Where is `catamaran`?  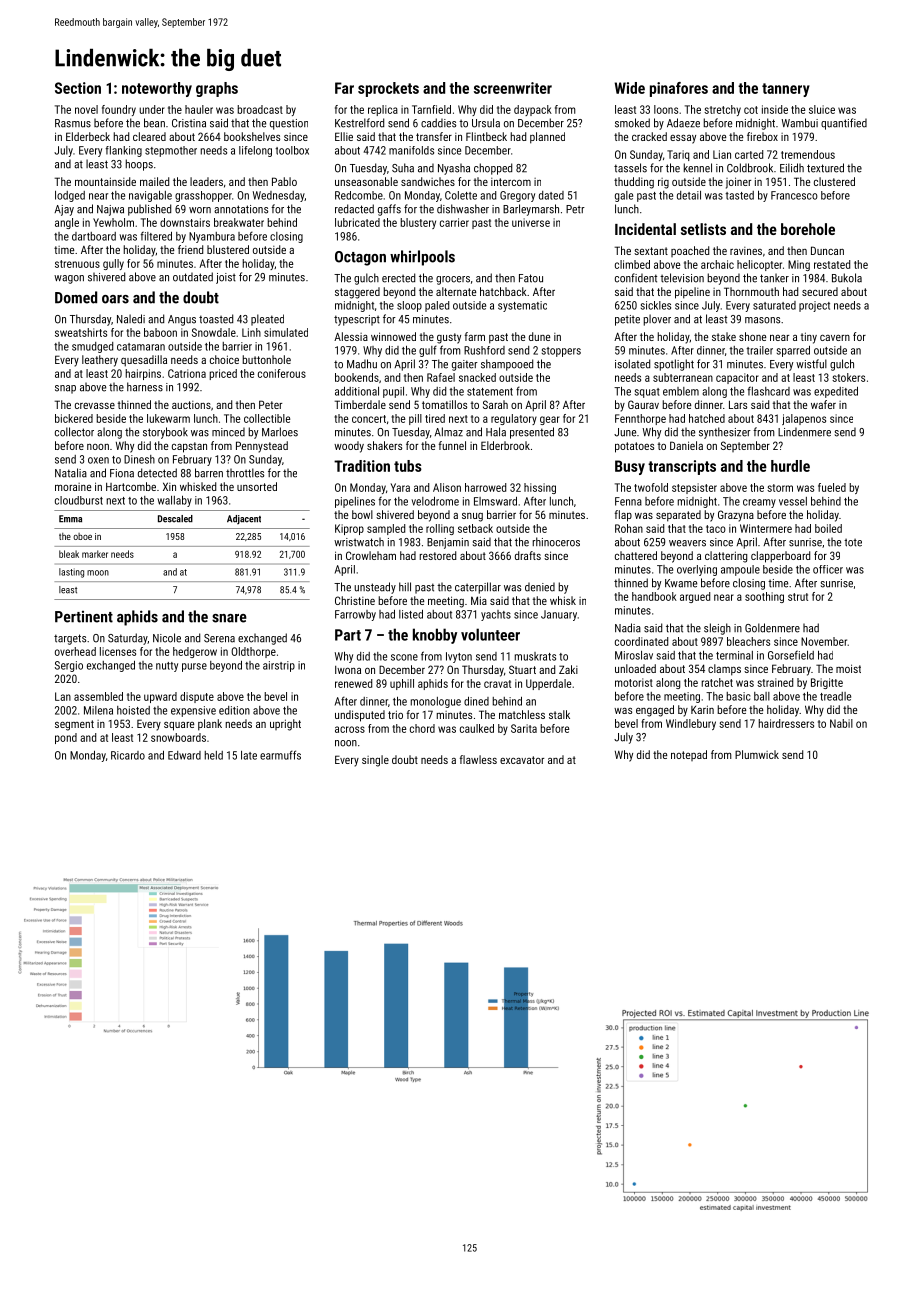
catamaran is located at coordinates (141, 347).
